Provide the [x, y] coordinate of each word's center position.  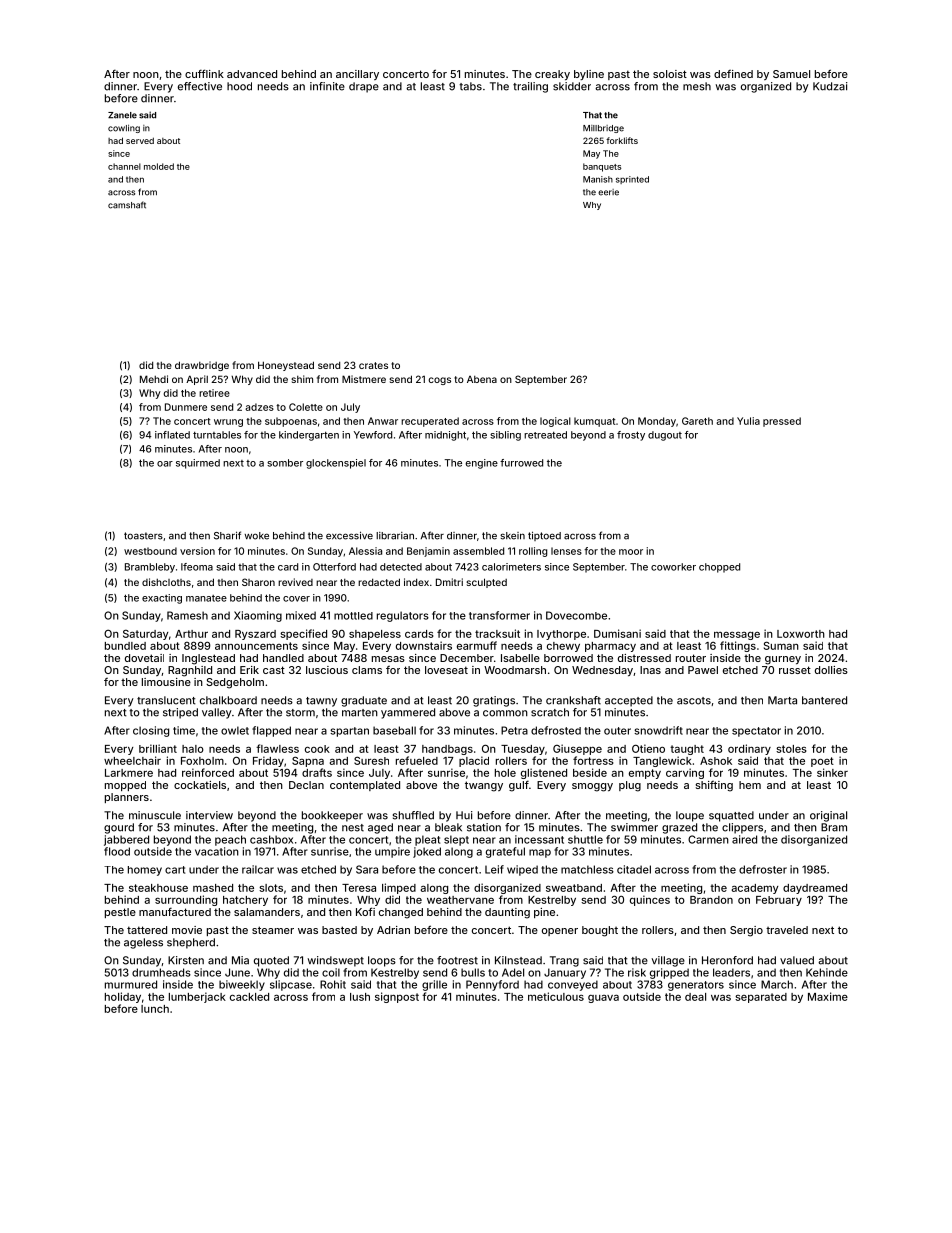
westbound [150, 551]
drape [364, 87]
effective [200, 86]
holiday [123, 997]
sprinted [632, 180]
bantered [824, 700]
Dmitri [449, 582]
